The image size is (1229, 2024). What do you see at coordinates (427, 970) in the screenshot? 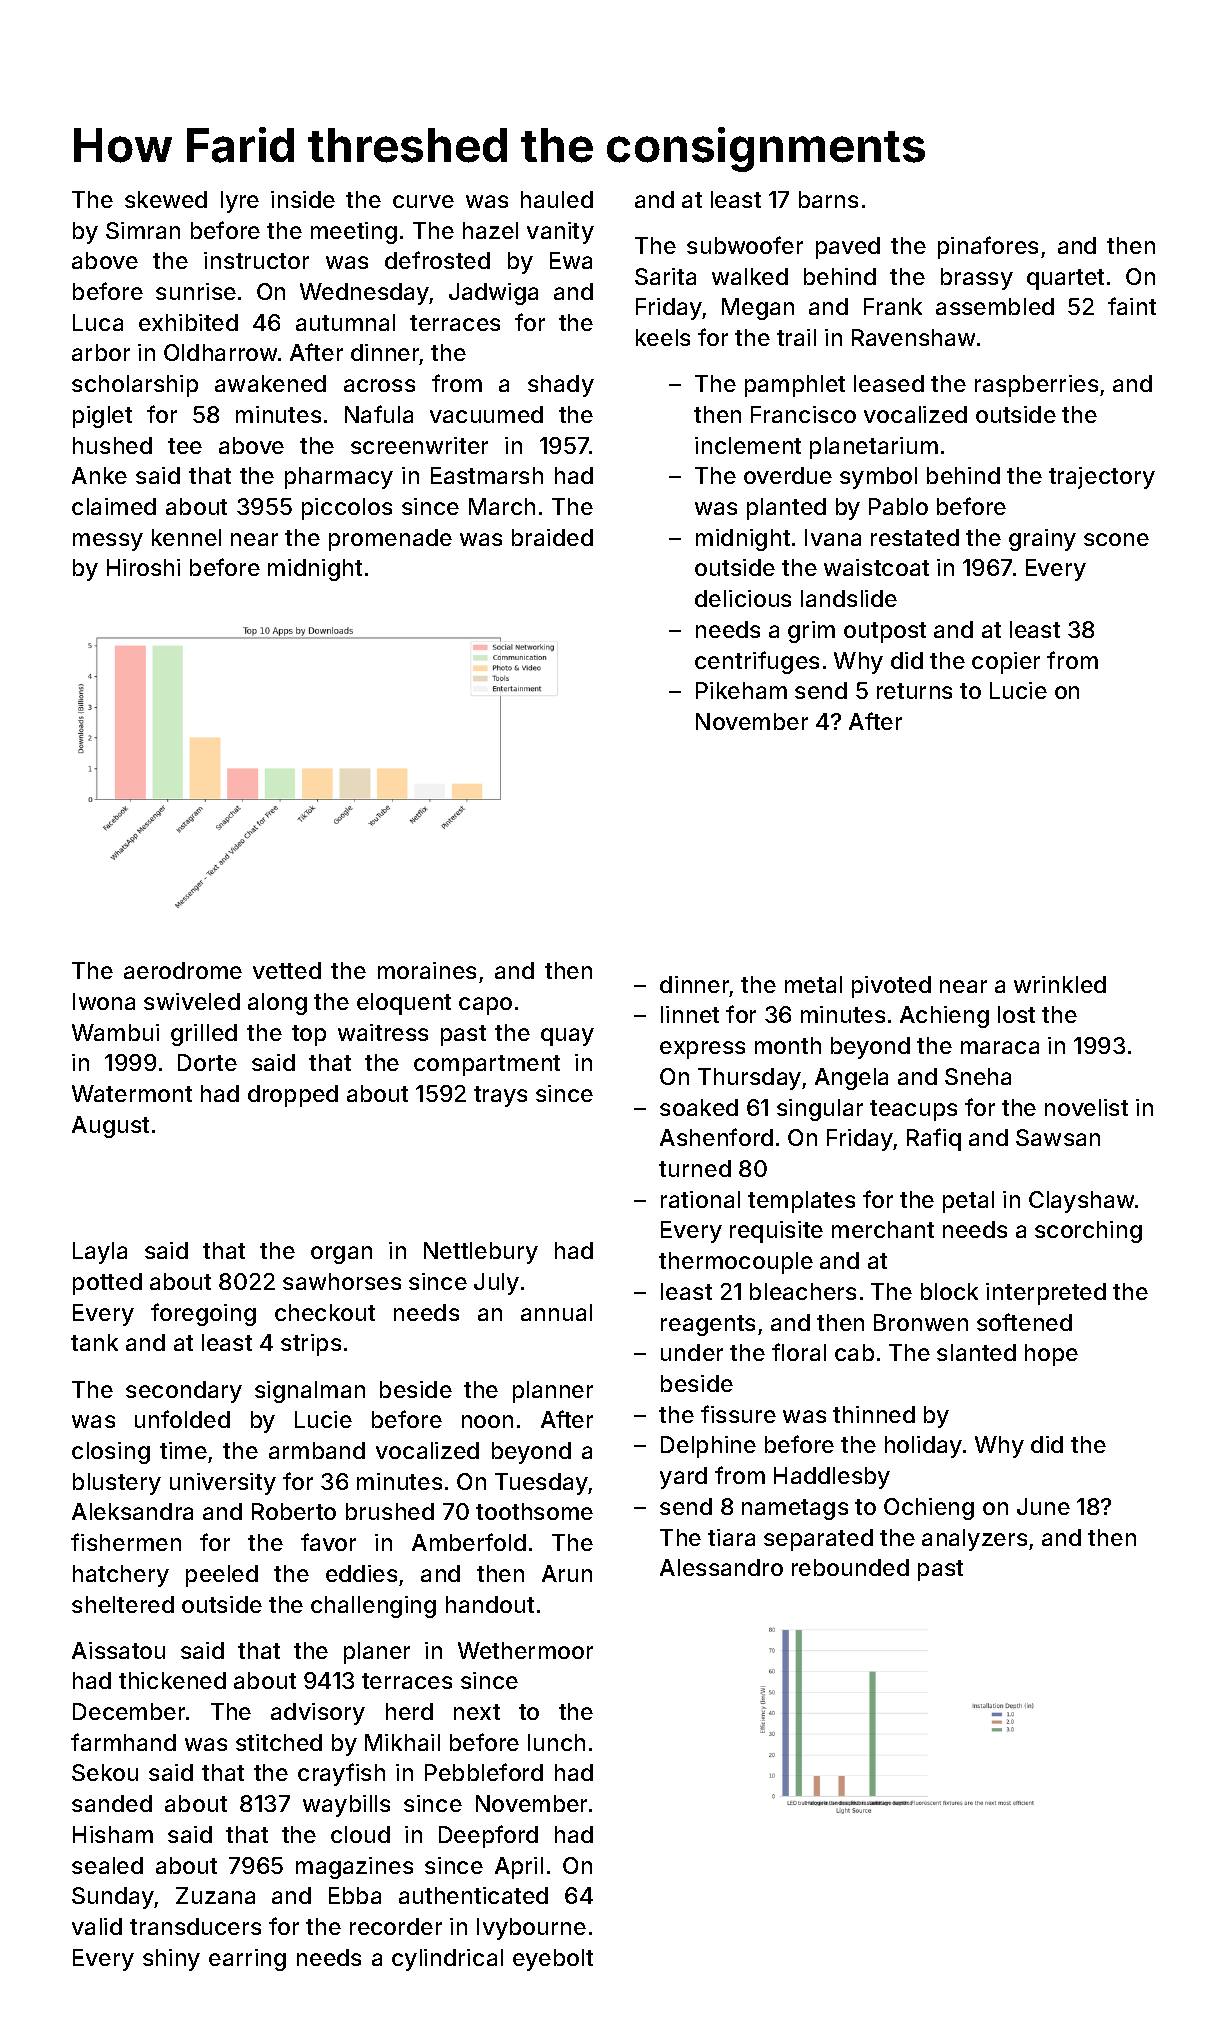
I see `moraines` at bounding box center [427, 970].
